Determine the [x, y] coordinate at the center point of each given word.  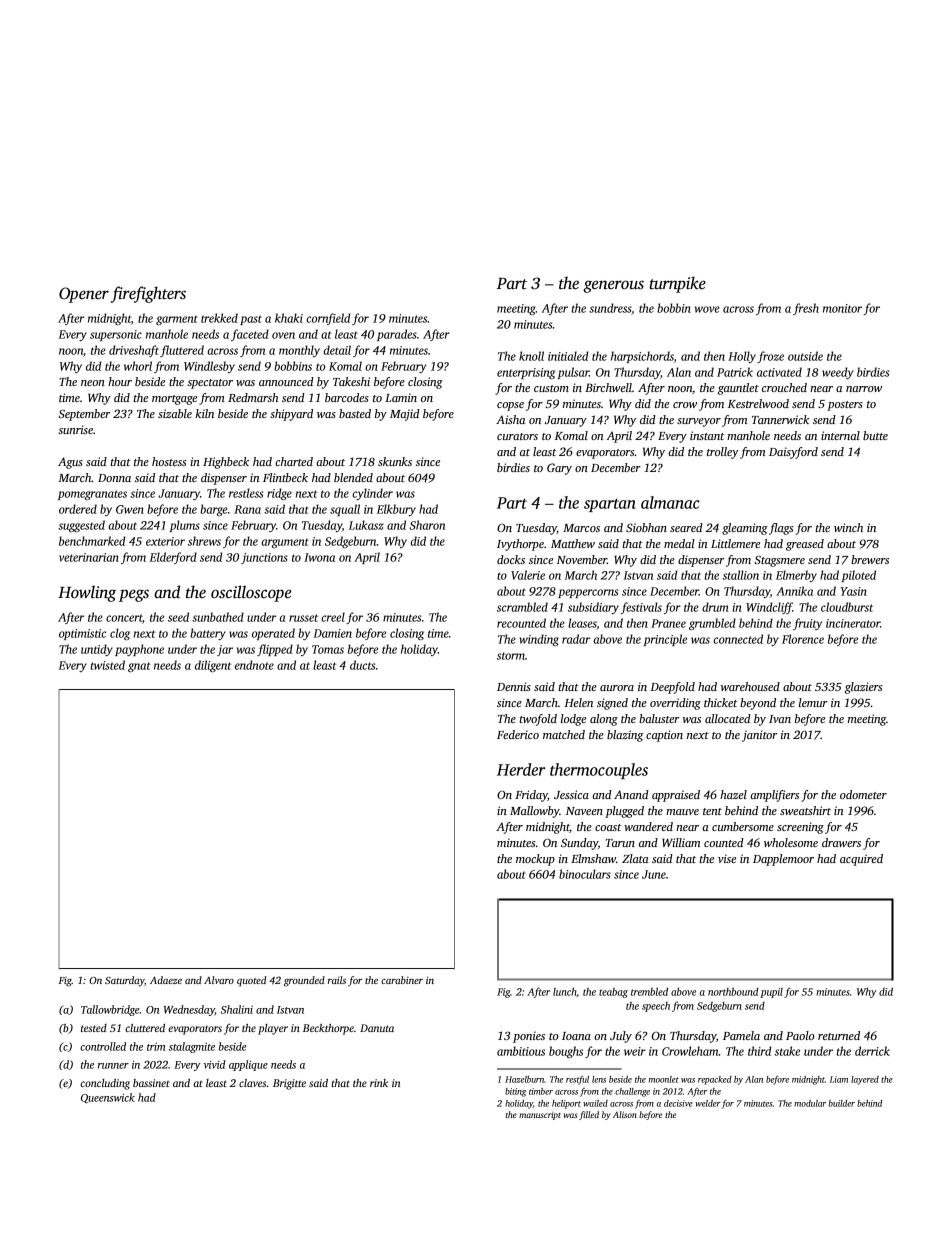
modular [810, 1103]
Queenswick [108, 1098]
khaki [289, 318]
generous [613, 286]
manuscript [540, 1116]
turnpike [677, 284]
